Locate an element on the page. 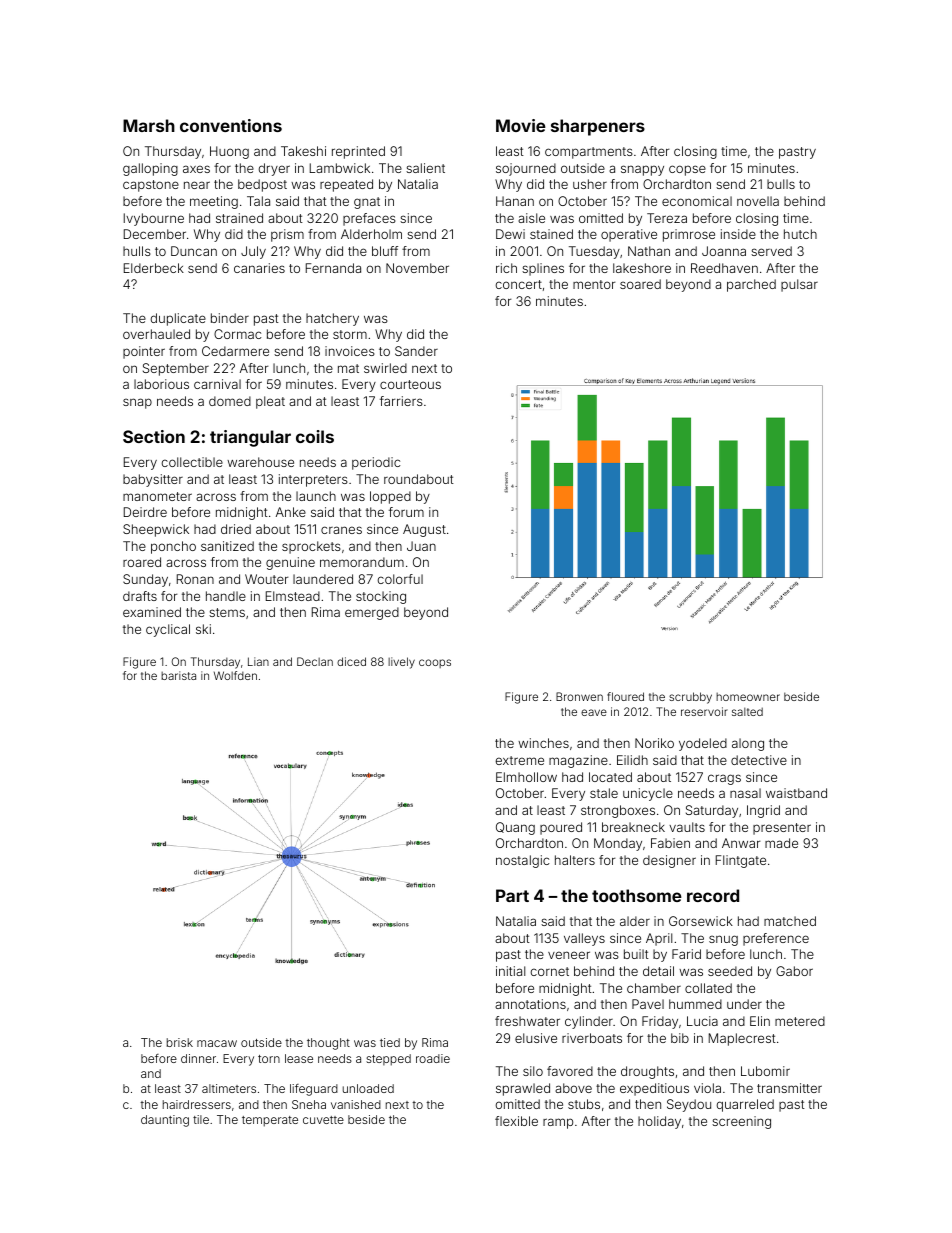  soared is located at coordinates (640, 284).
